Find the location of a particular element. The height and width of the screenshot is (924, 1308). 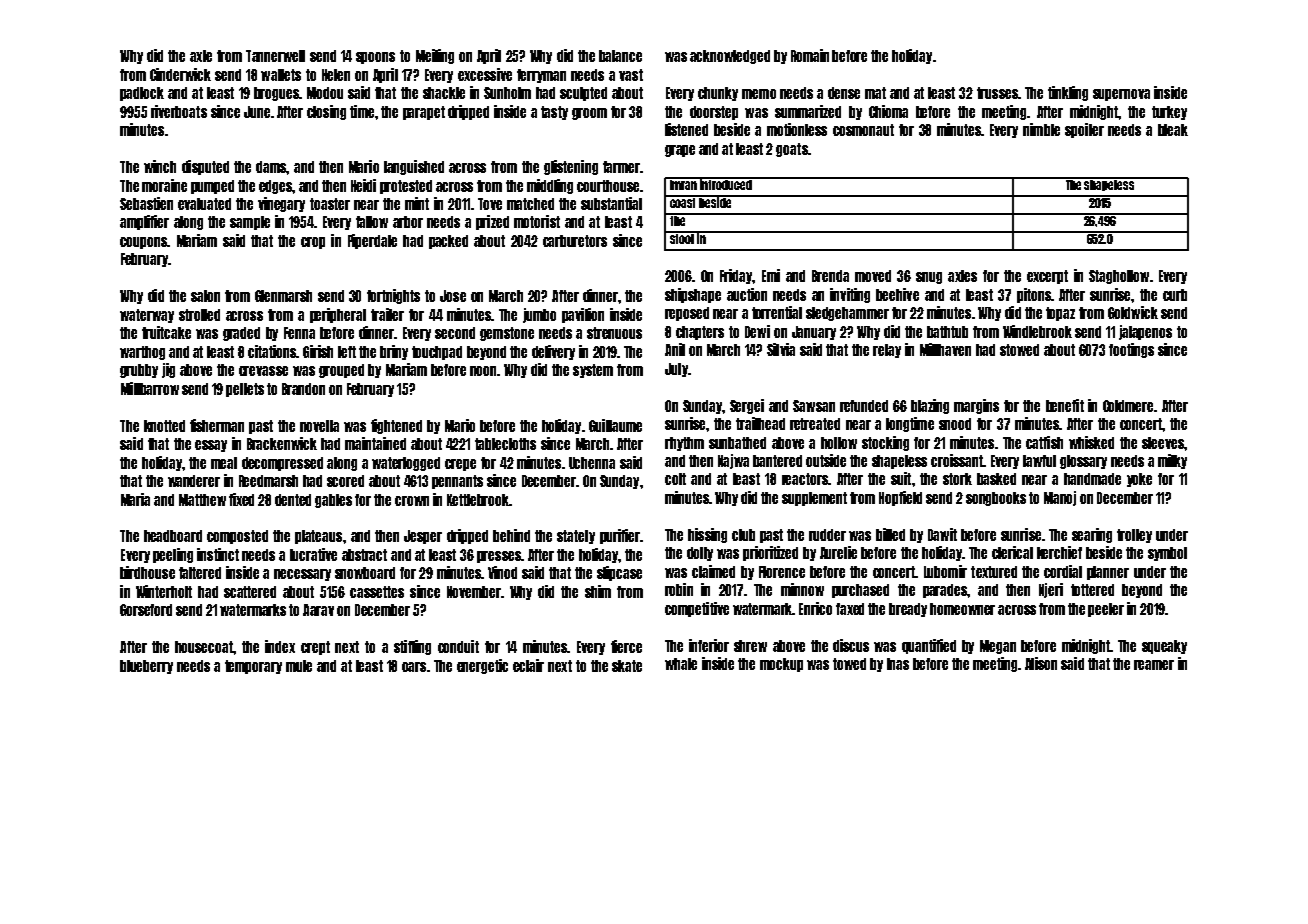

snowboard is located at coordinates (365, 573).
